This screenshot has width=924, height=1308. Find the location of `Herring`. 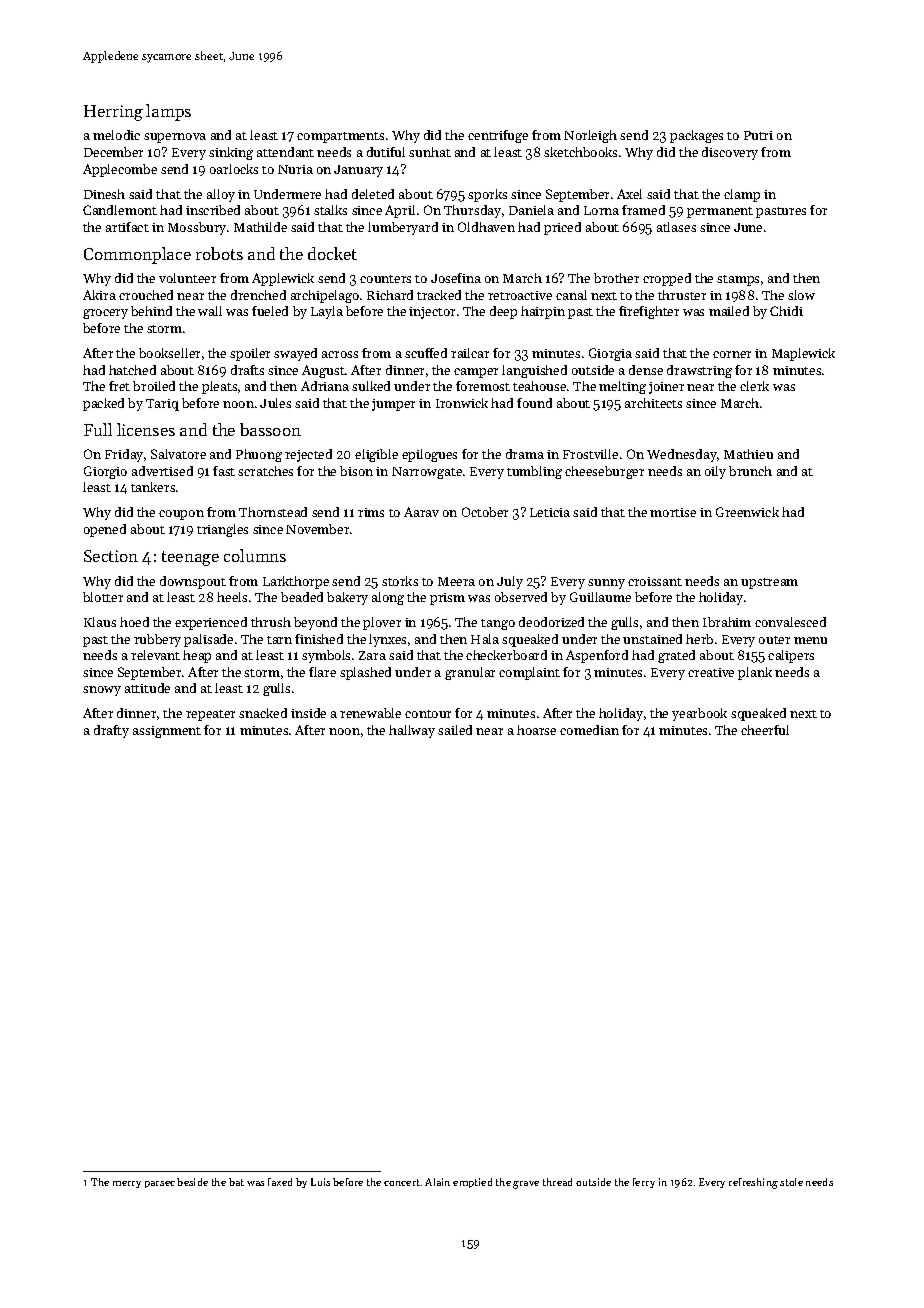

Herring is located at coordinates (113, 113).
